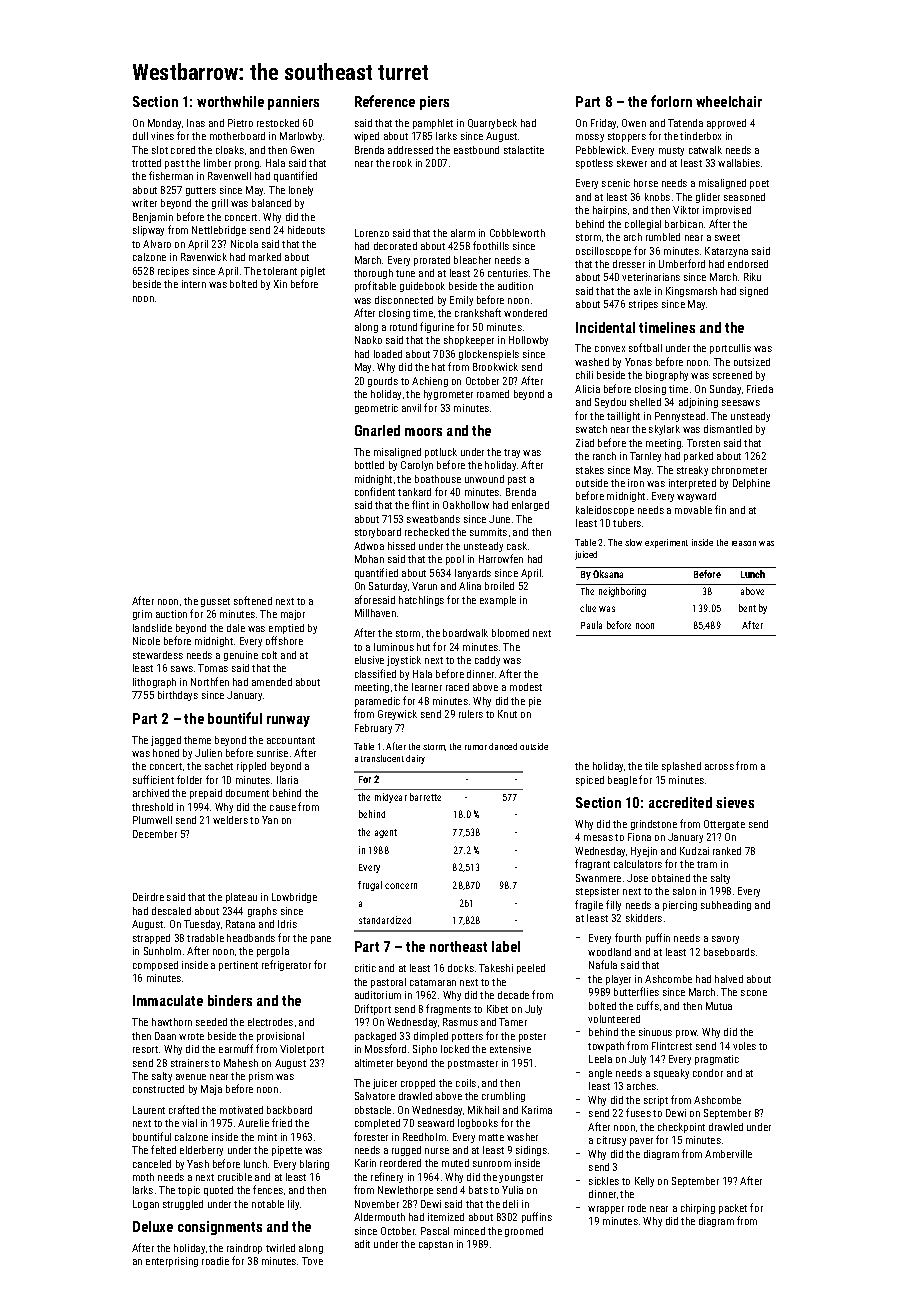 This screenshot has height=1316, width=908. Describe the element at coordinates (400, 1163) in the screenshot. I see `reordered` at that location.
